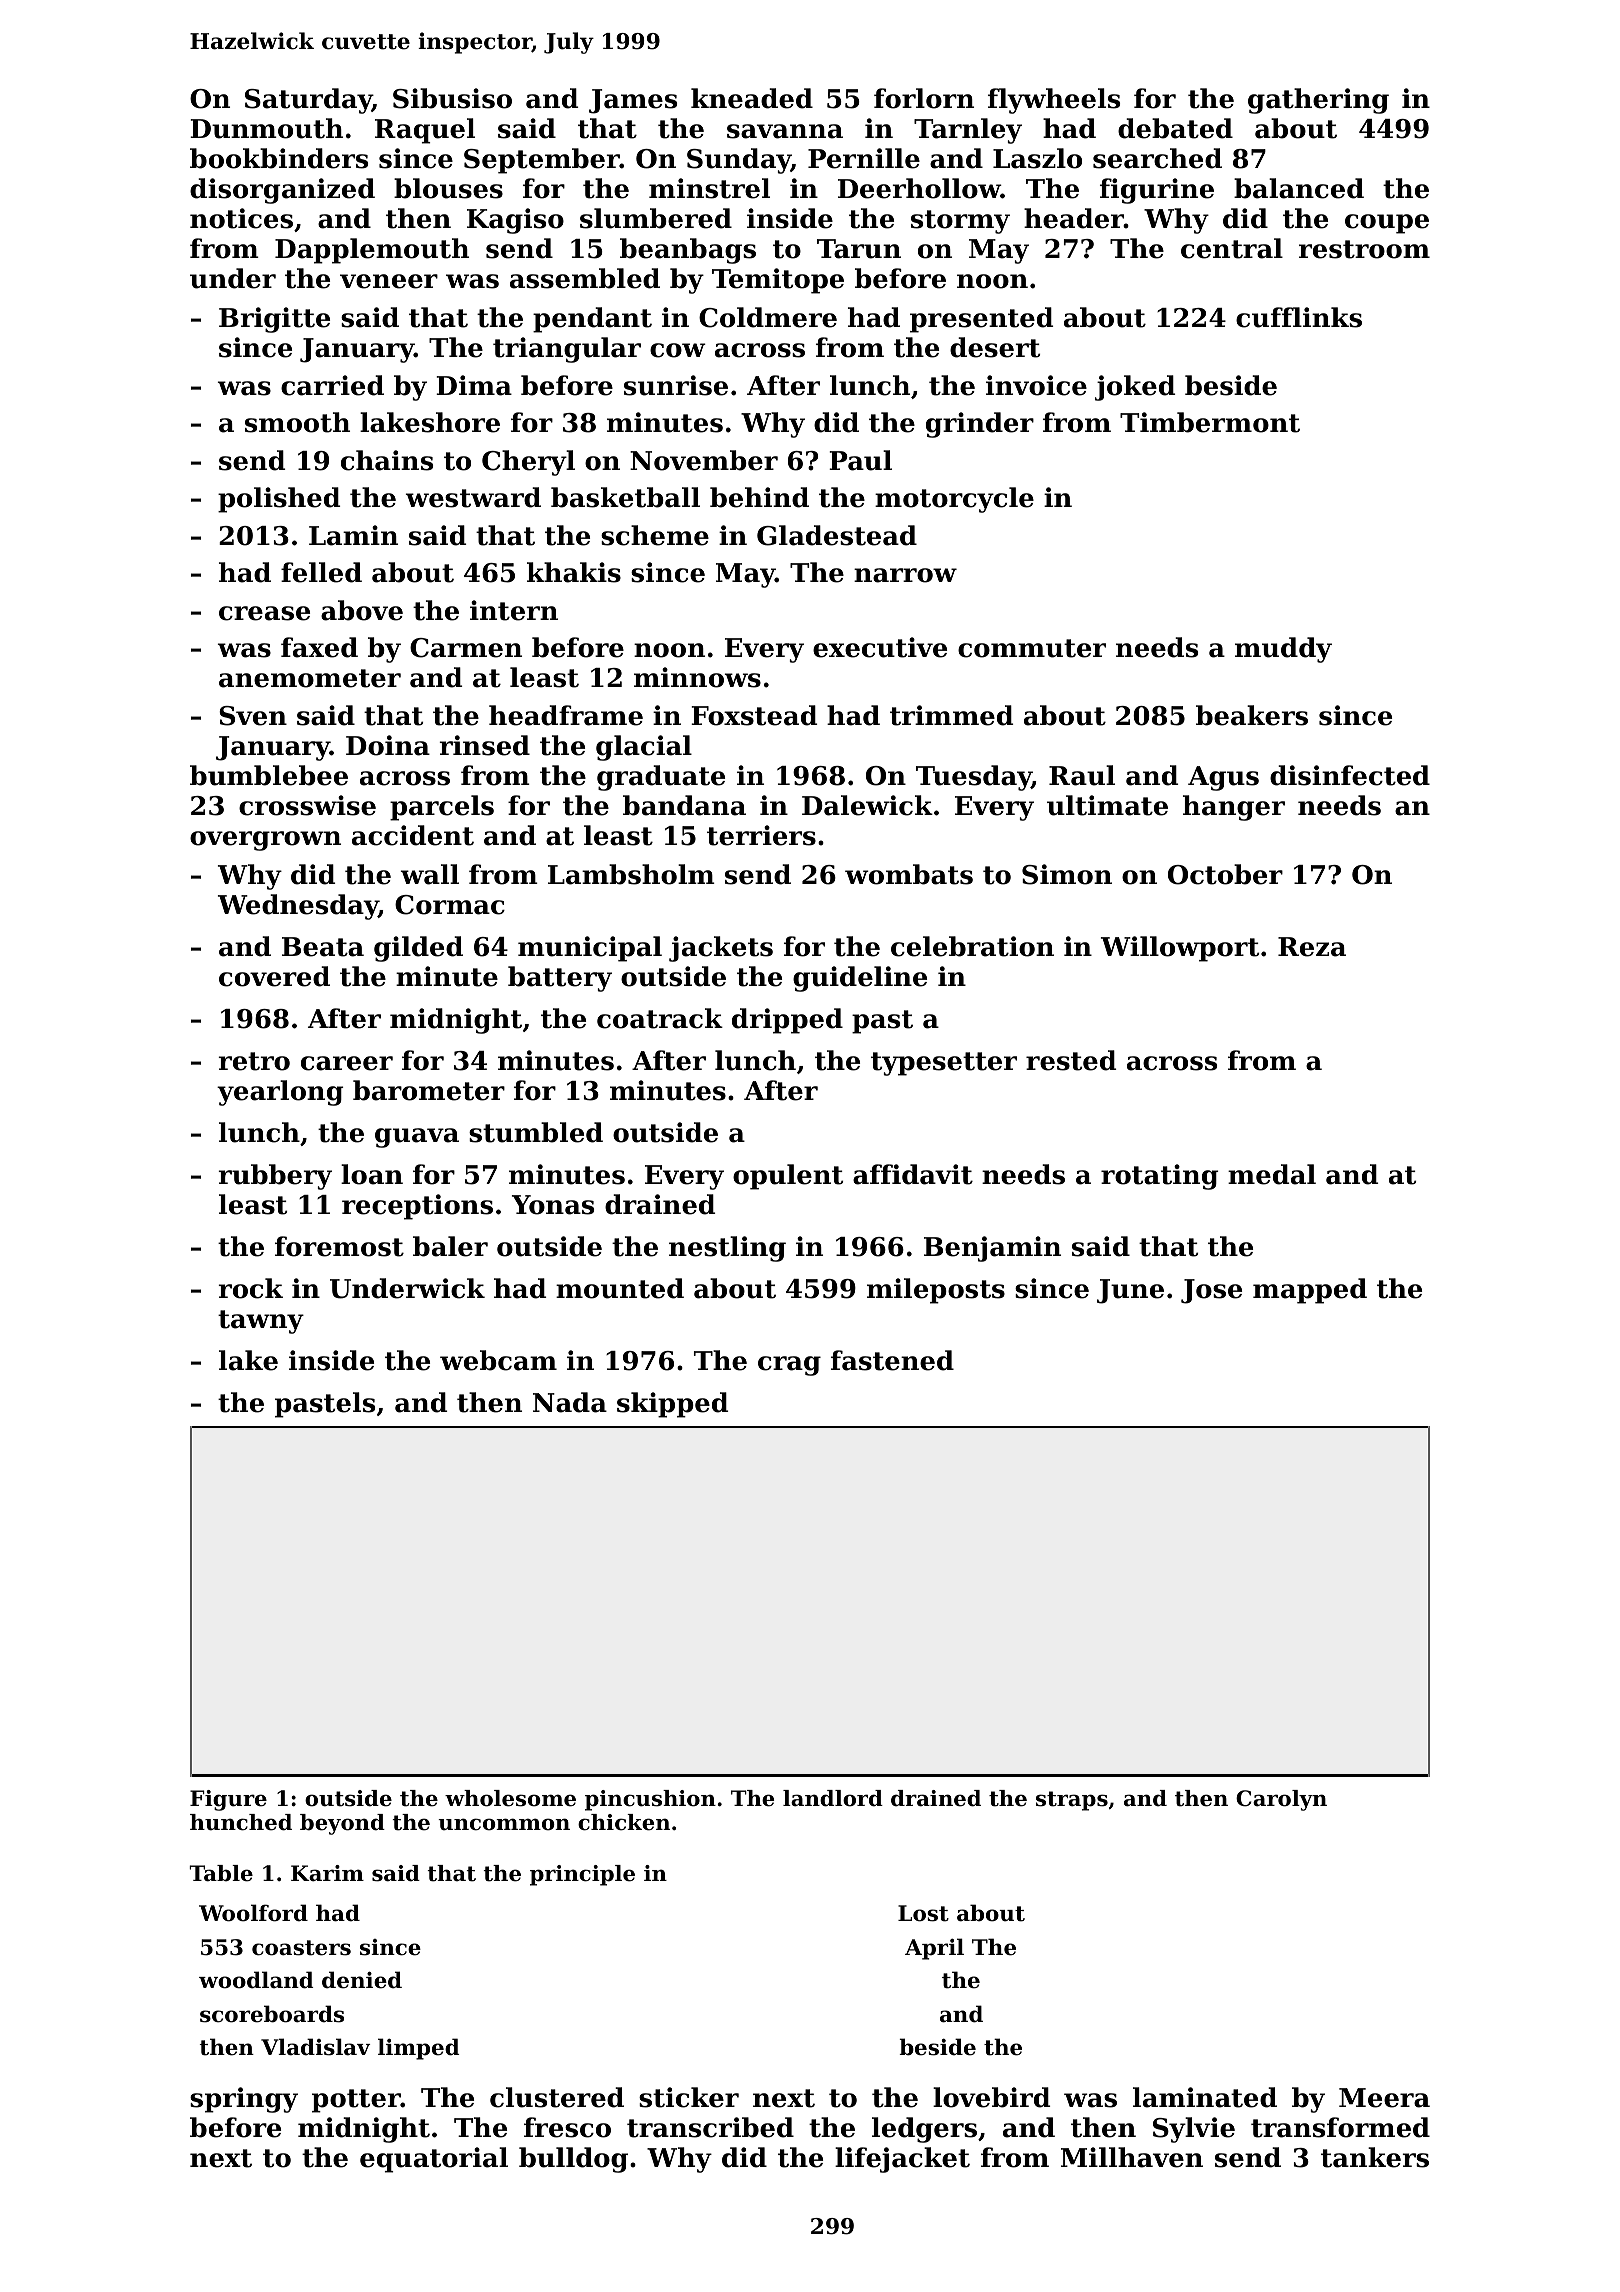 The width and height of the screenshot is (1620, 2292). I want to click on narrow, so click(905, 575).
